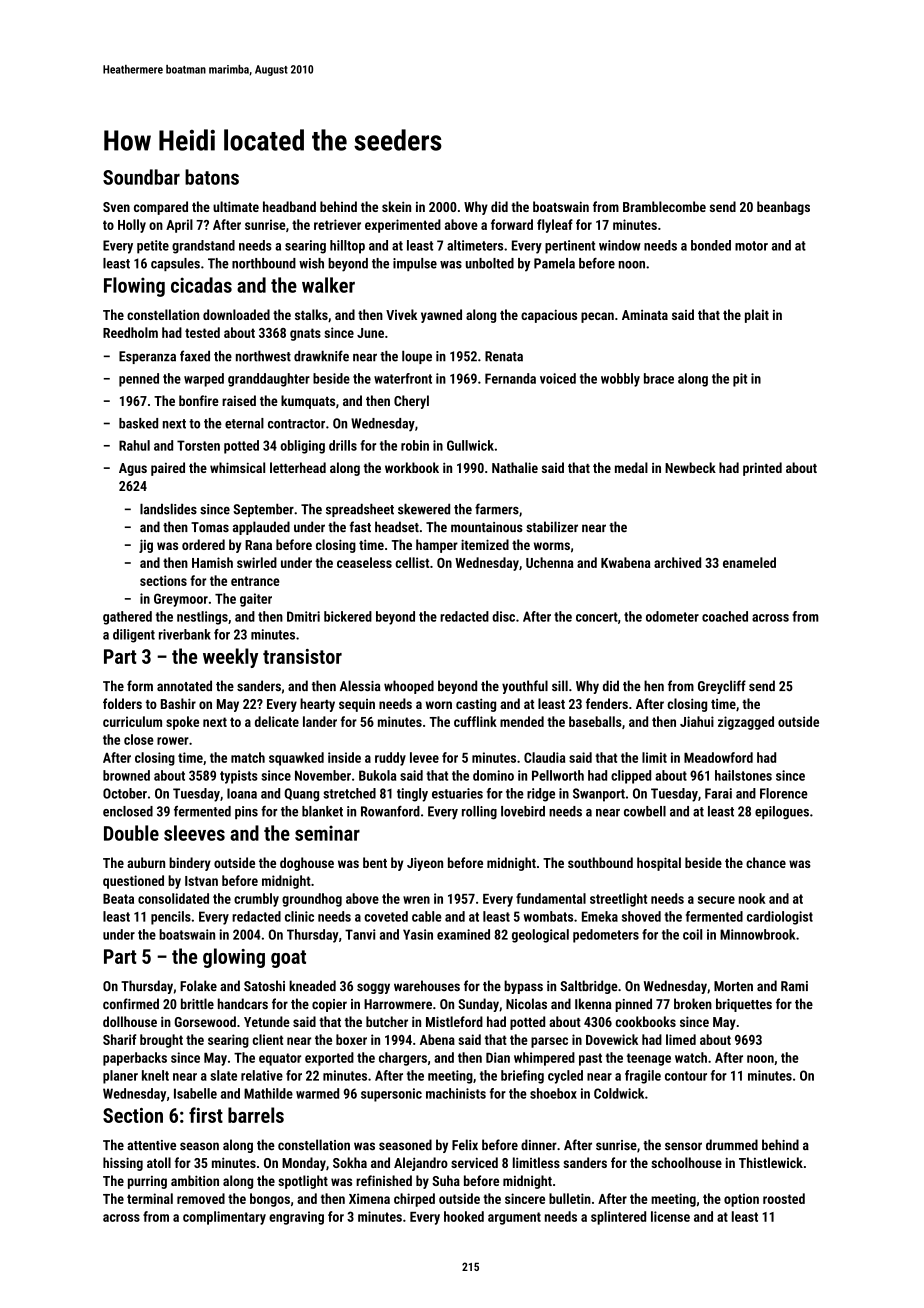 The width and height of the document is (924, 1308). I want to click on zigzagged, so click(746, 723).
